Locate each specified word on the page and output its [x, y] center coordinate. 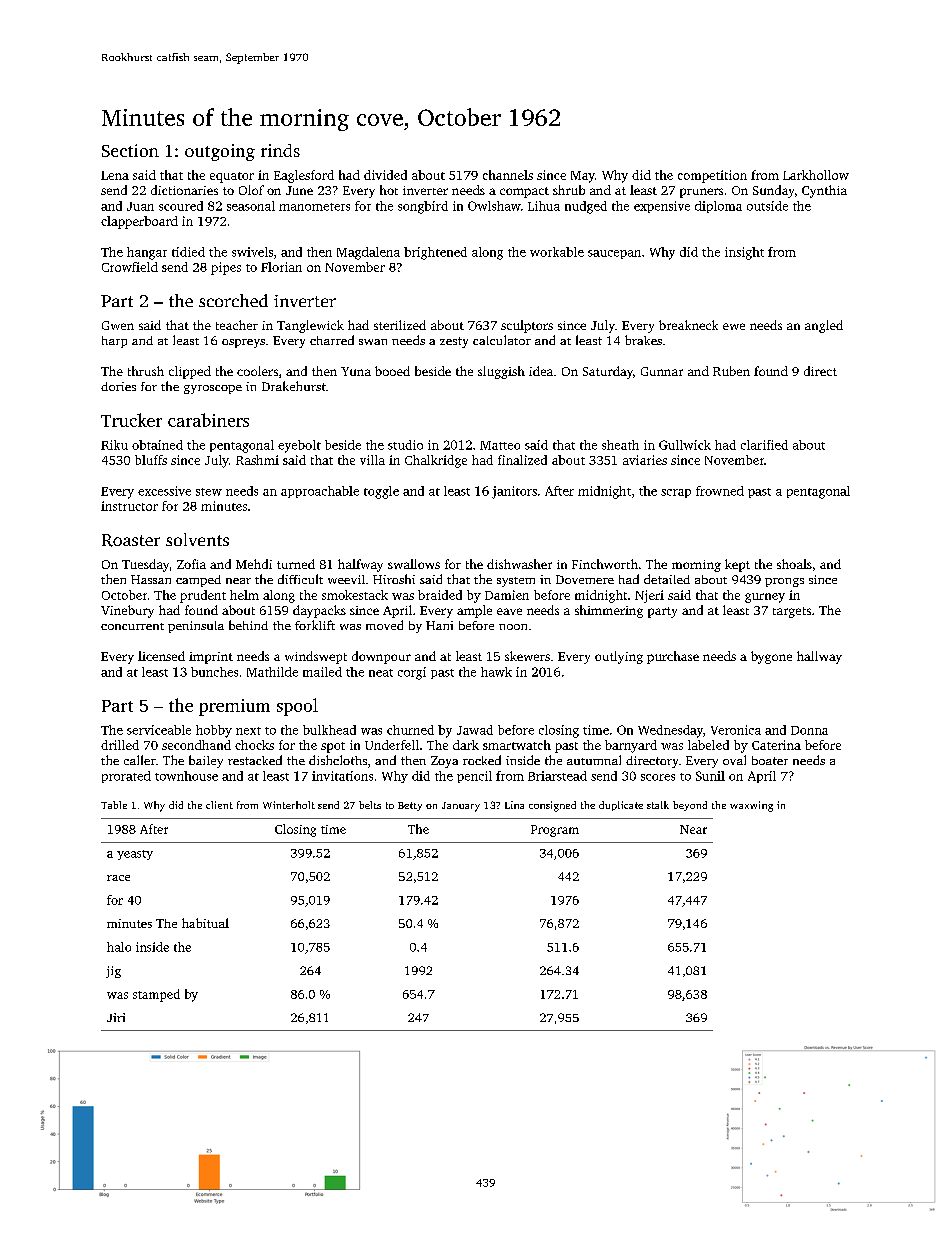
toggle [381, 492]
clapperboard [139, 222]
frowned [720, 491]
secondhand [196, 745]
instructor [129, 506]
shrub [569, 190]
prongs [784, 582]
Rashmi [257, 460]
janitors [514, 492]
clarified [764, 445]
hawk [496, 672]
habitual [205, 923]
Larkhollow [816, 175]
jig [113, 972]
